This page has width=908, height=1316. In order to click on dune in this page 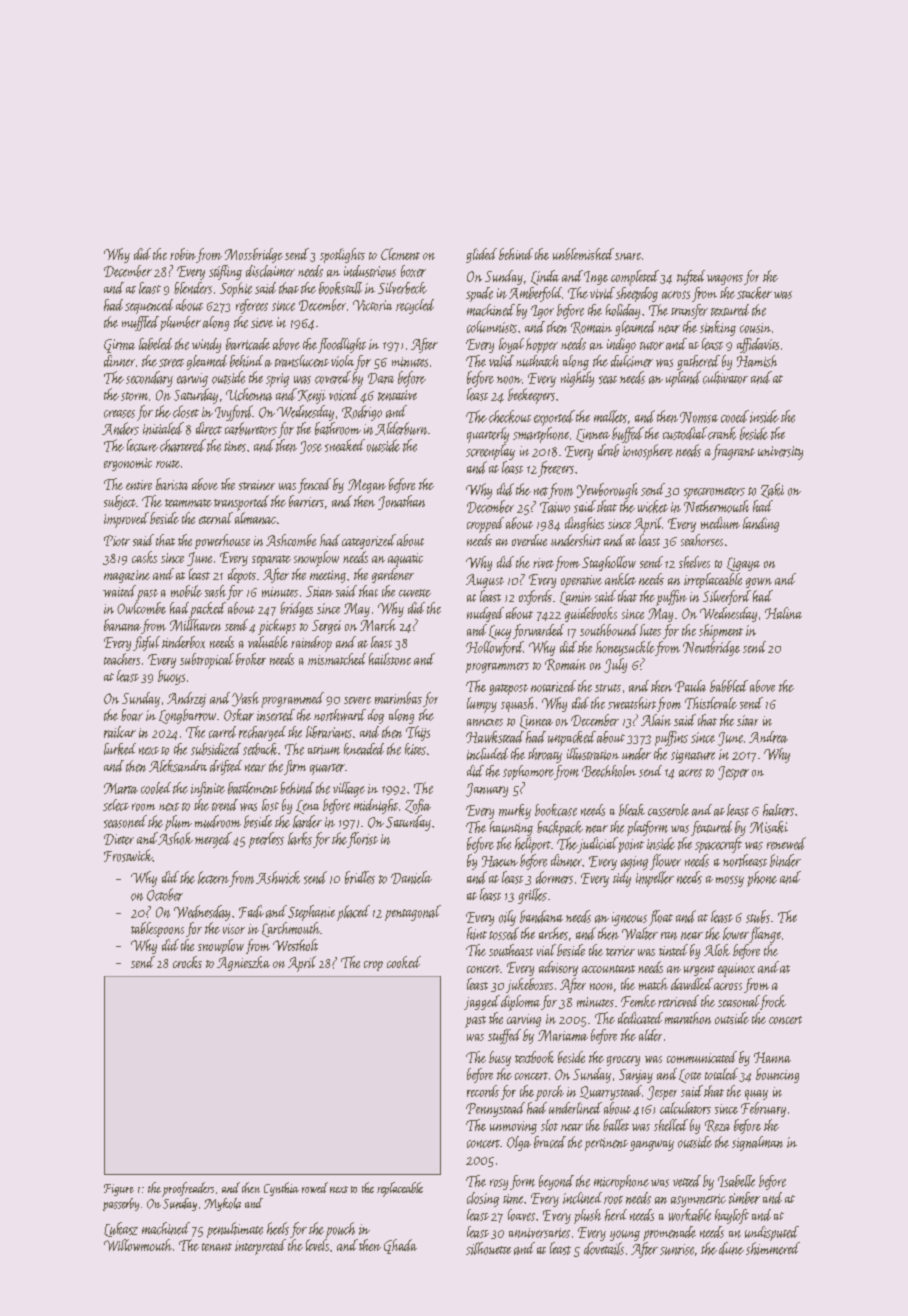, I will do `click(731, 1248)`.
